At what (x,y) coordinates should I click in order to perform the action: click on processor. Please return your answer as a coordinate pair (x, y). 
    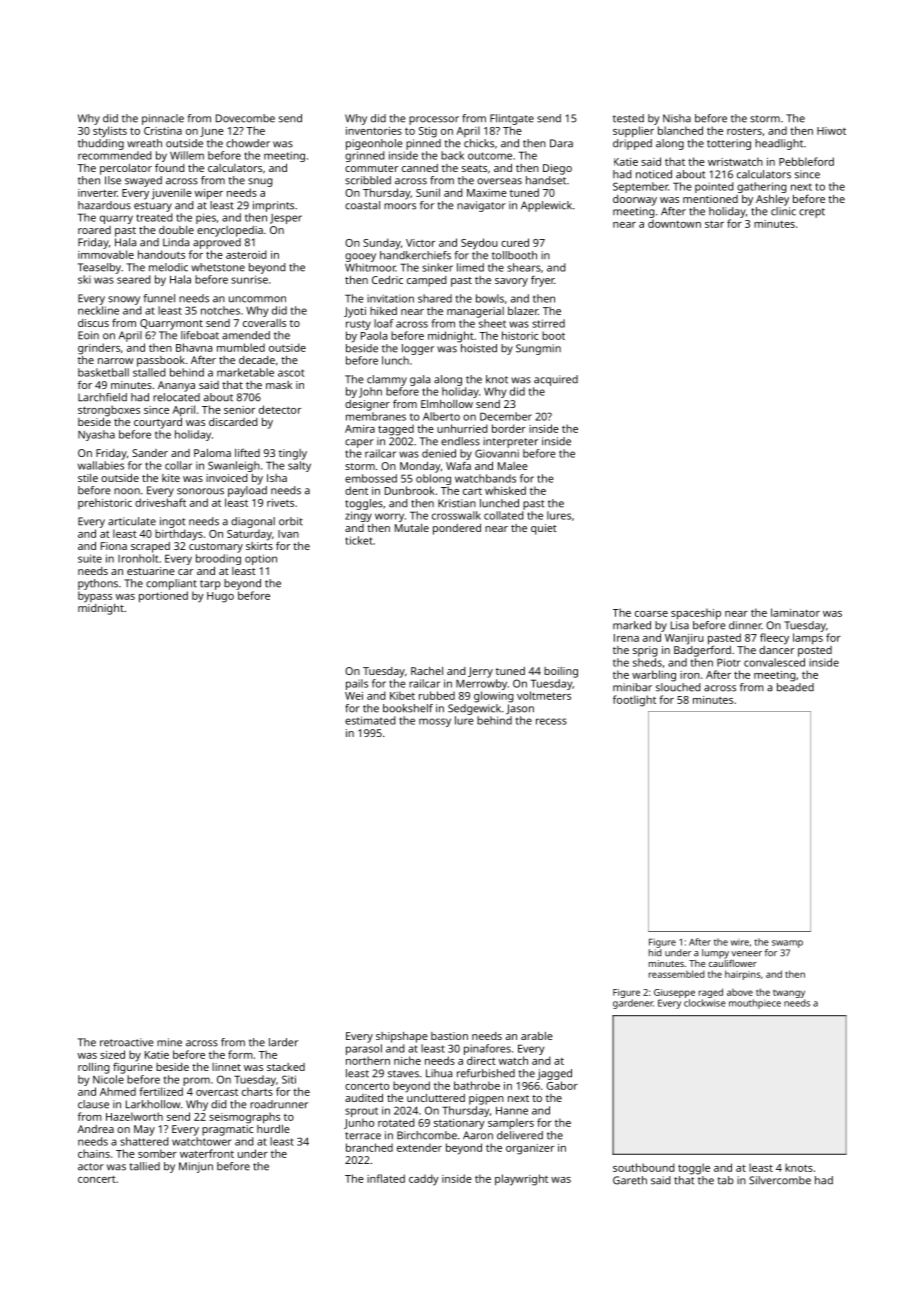
    Looking at the image, I should click on (434, 120).
